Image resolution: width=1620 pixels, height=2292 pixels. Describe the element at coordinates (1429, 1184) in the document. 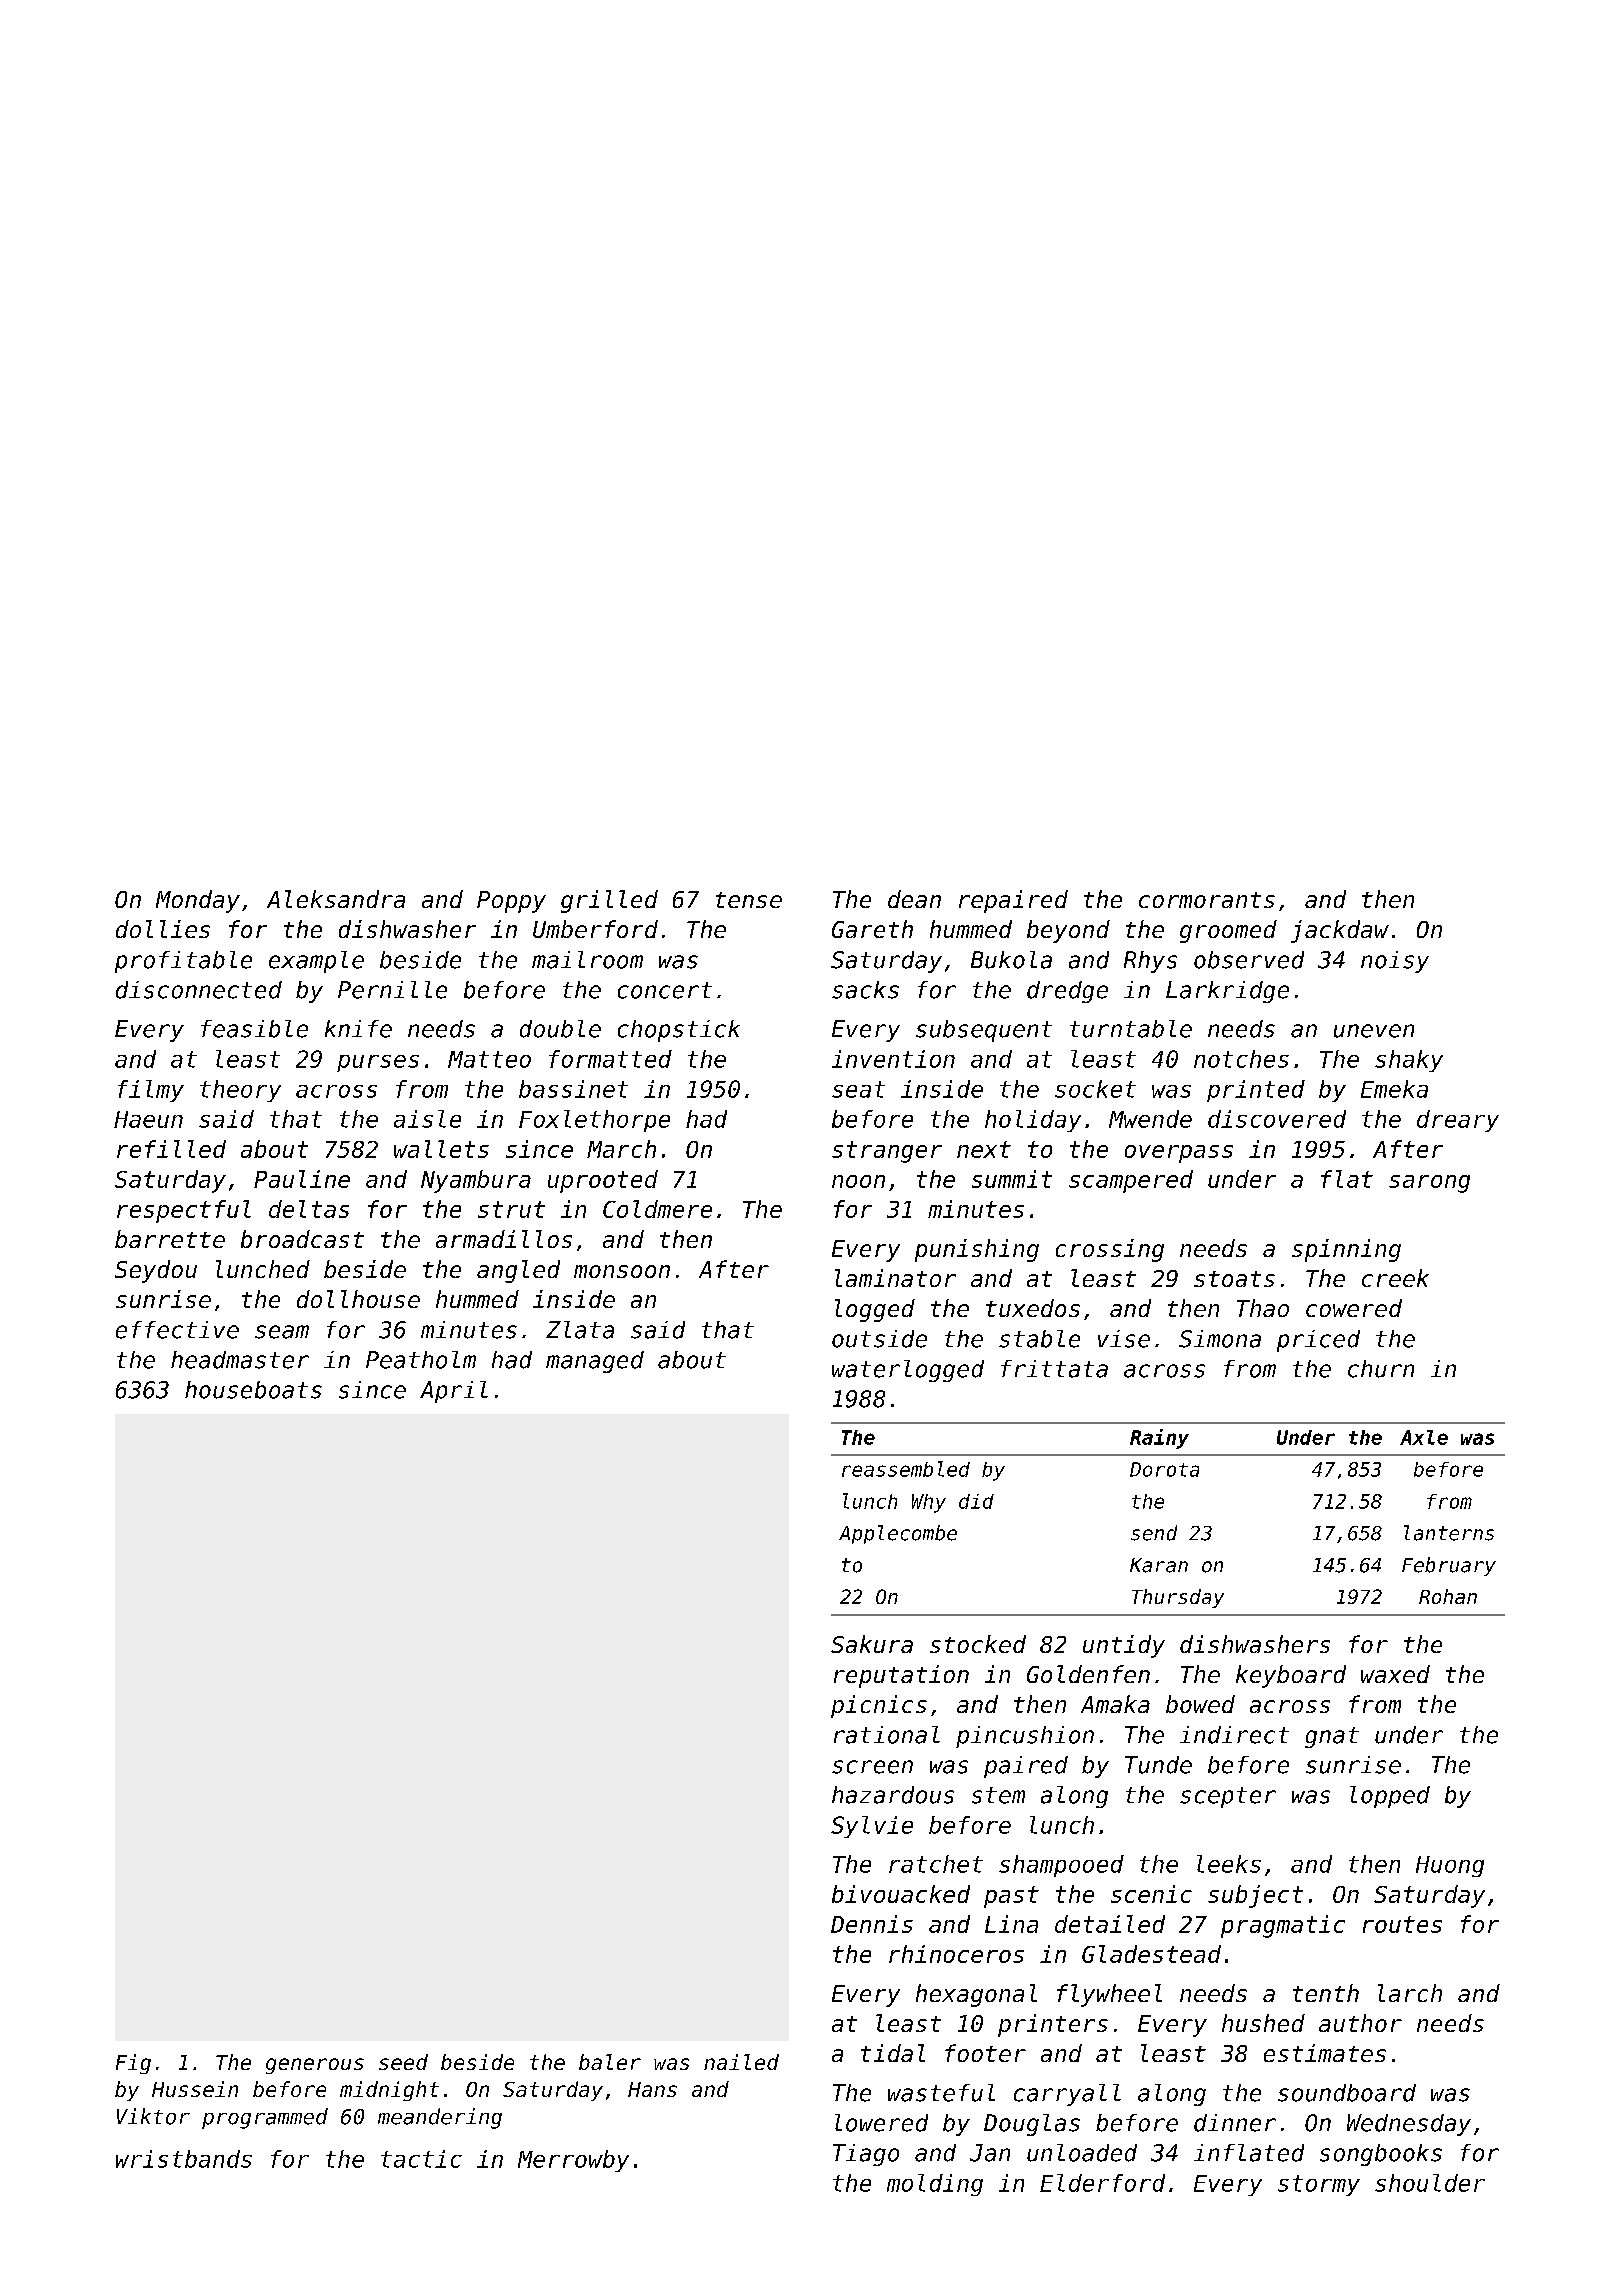

I see `sarong` at that location.
